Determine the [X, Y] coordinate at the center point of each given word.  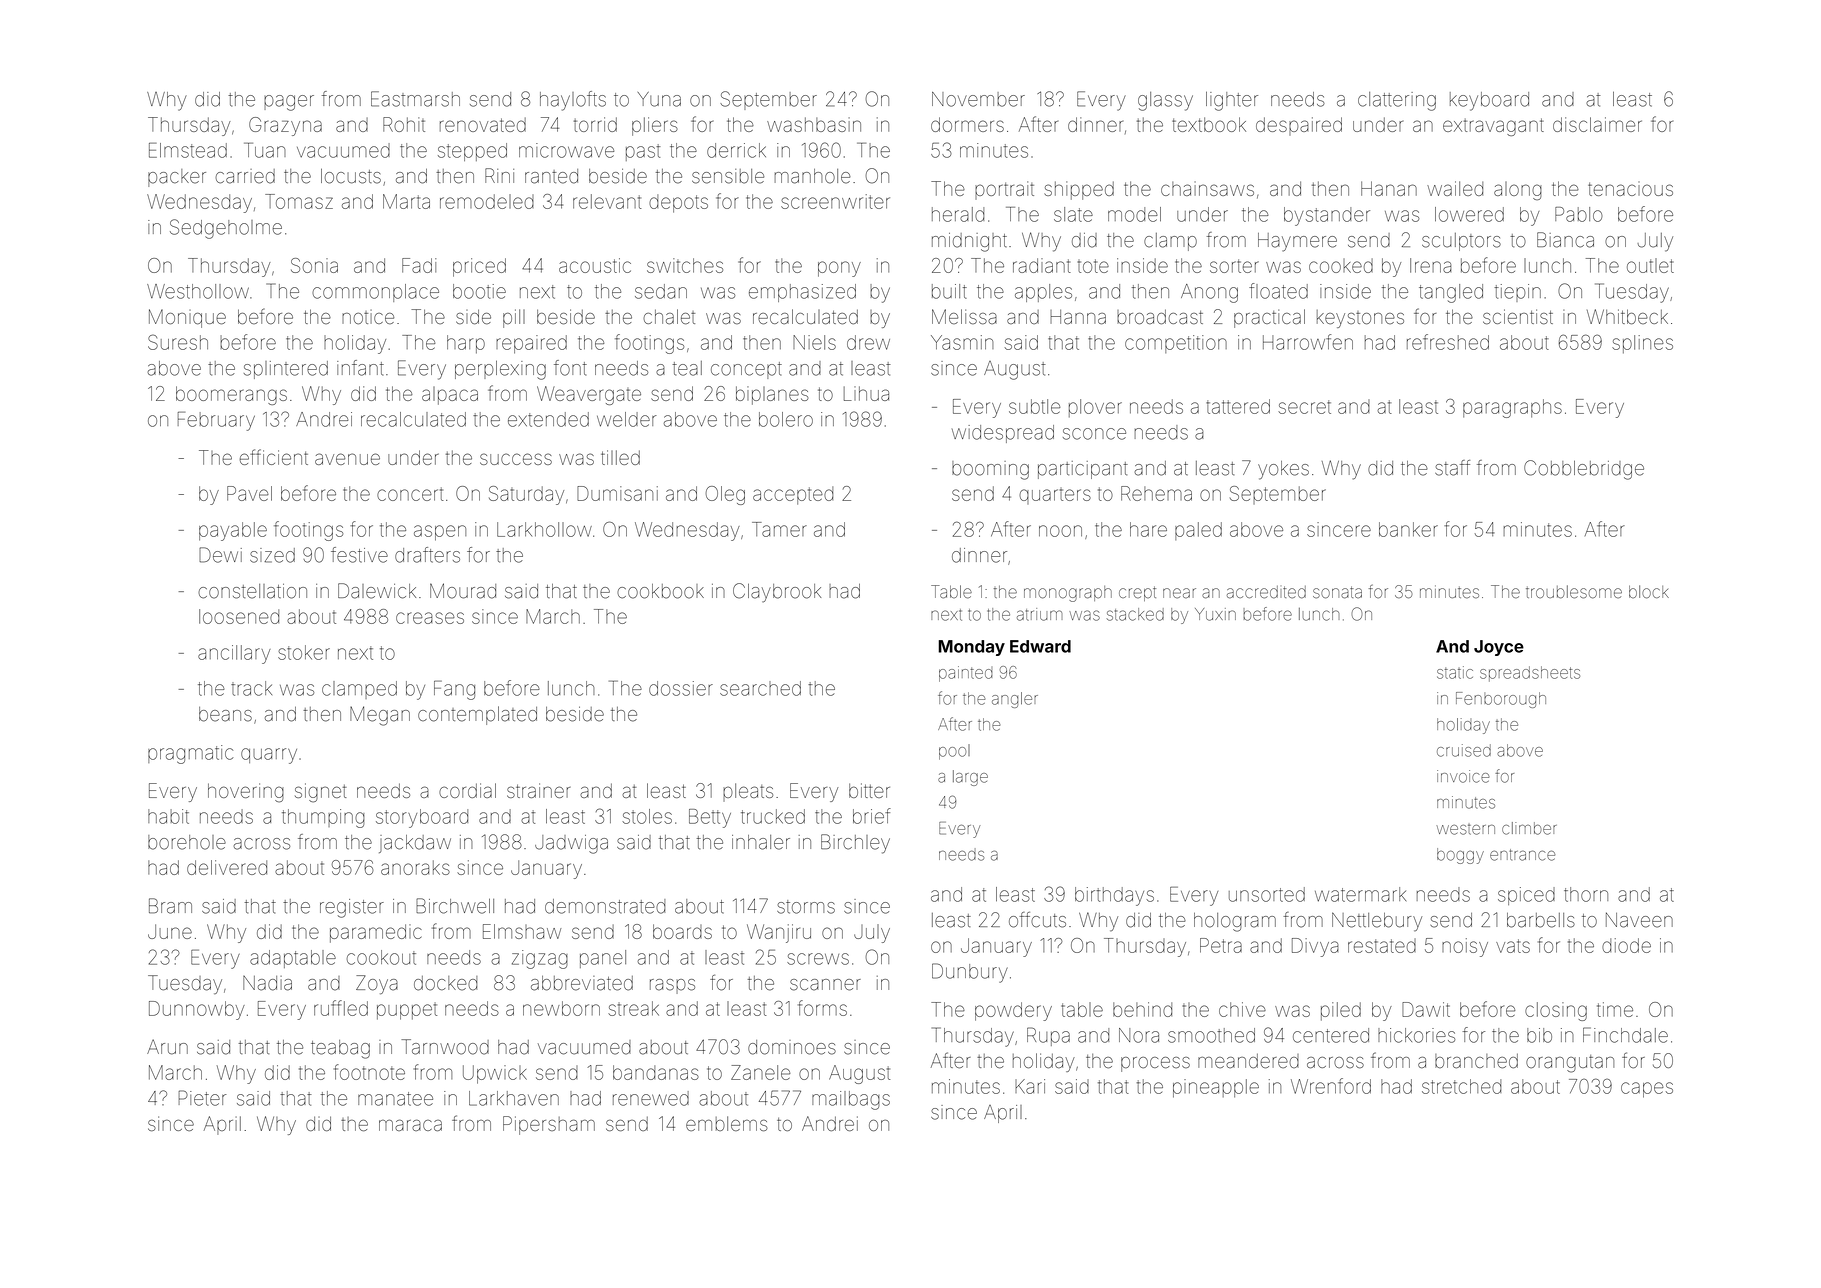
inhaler [761, 842]
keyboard [1489, 101]
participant [1083, 470]
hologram [1235, 922]
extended [548, 419]
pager [289, 103]
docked [445, 983]
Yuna [659, 99]
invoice [1463, 776]
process [1155, 1064]
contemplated [477, 715]
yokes [1283, 470]
